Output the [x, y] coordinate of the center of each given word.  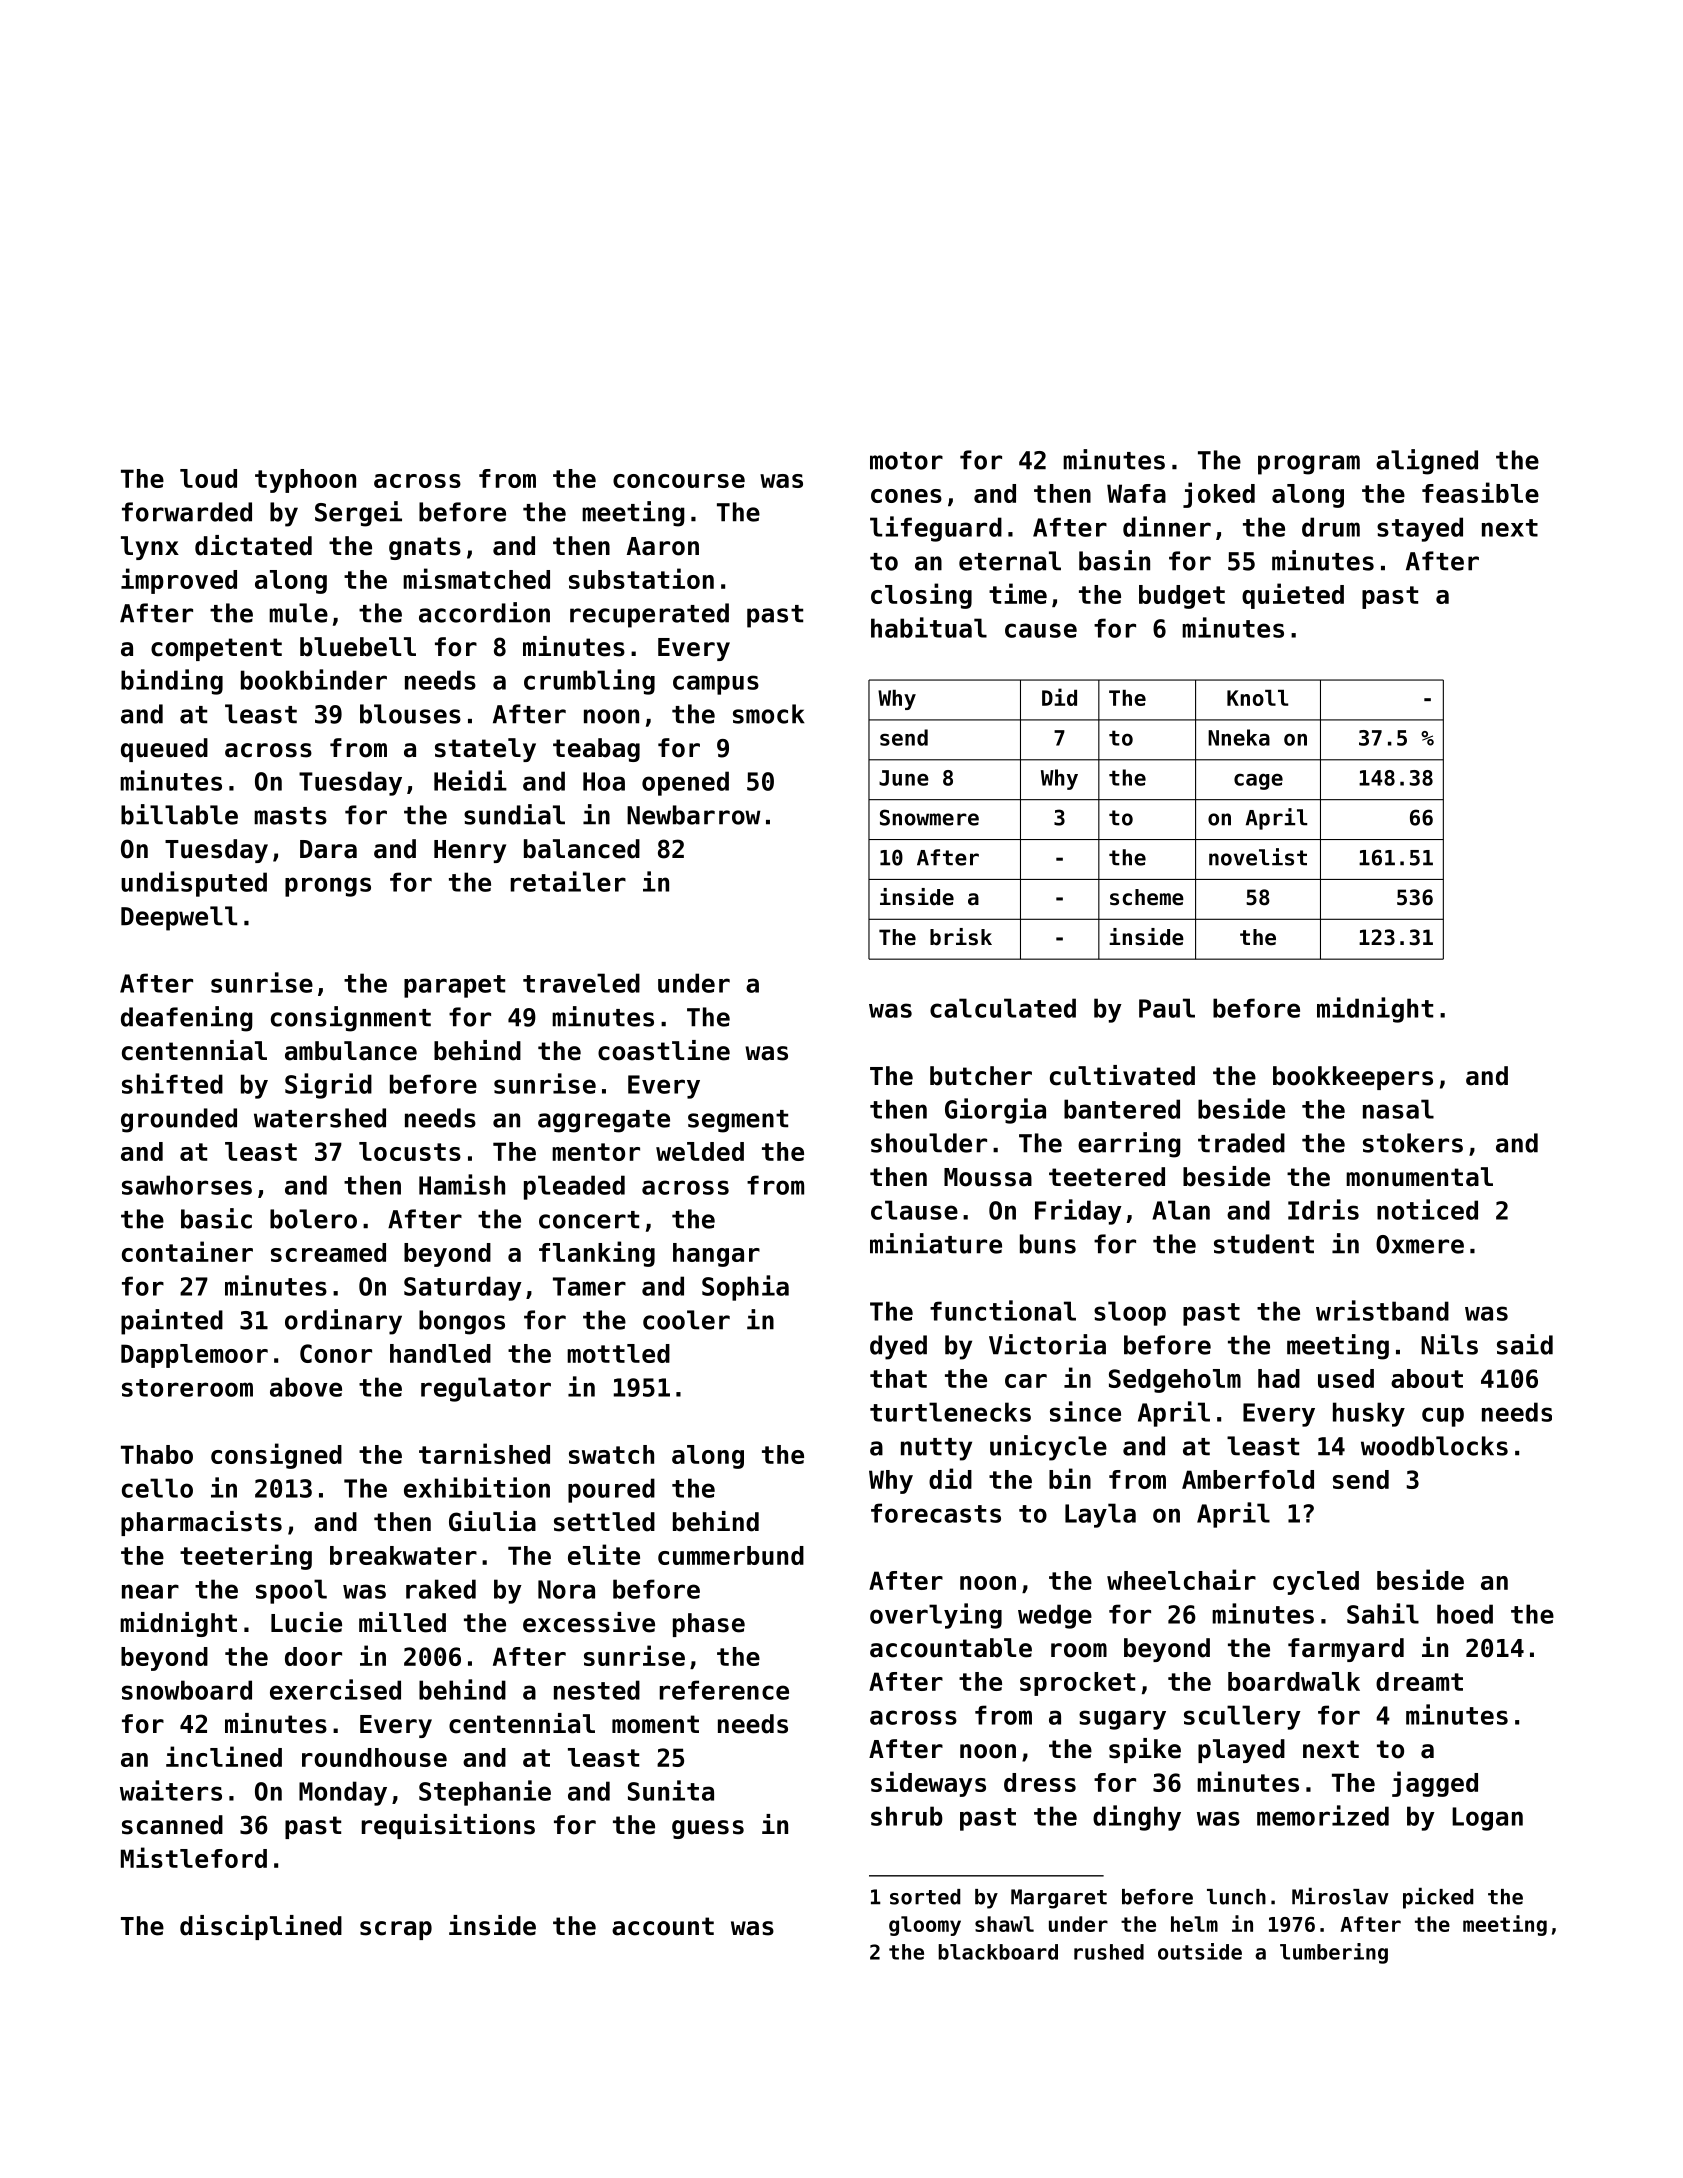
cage [1258, 781]
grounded [179, 1120]
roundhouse [374, 1757]
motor [906, 461]
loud [208, 478]
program [1309, 465]
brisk [961, 937]
